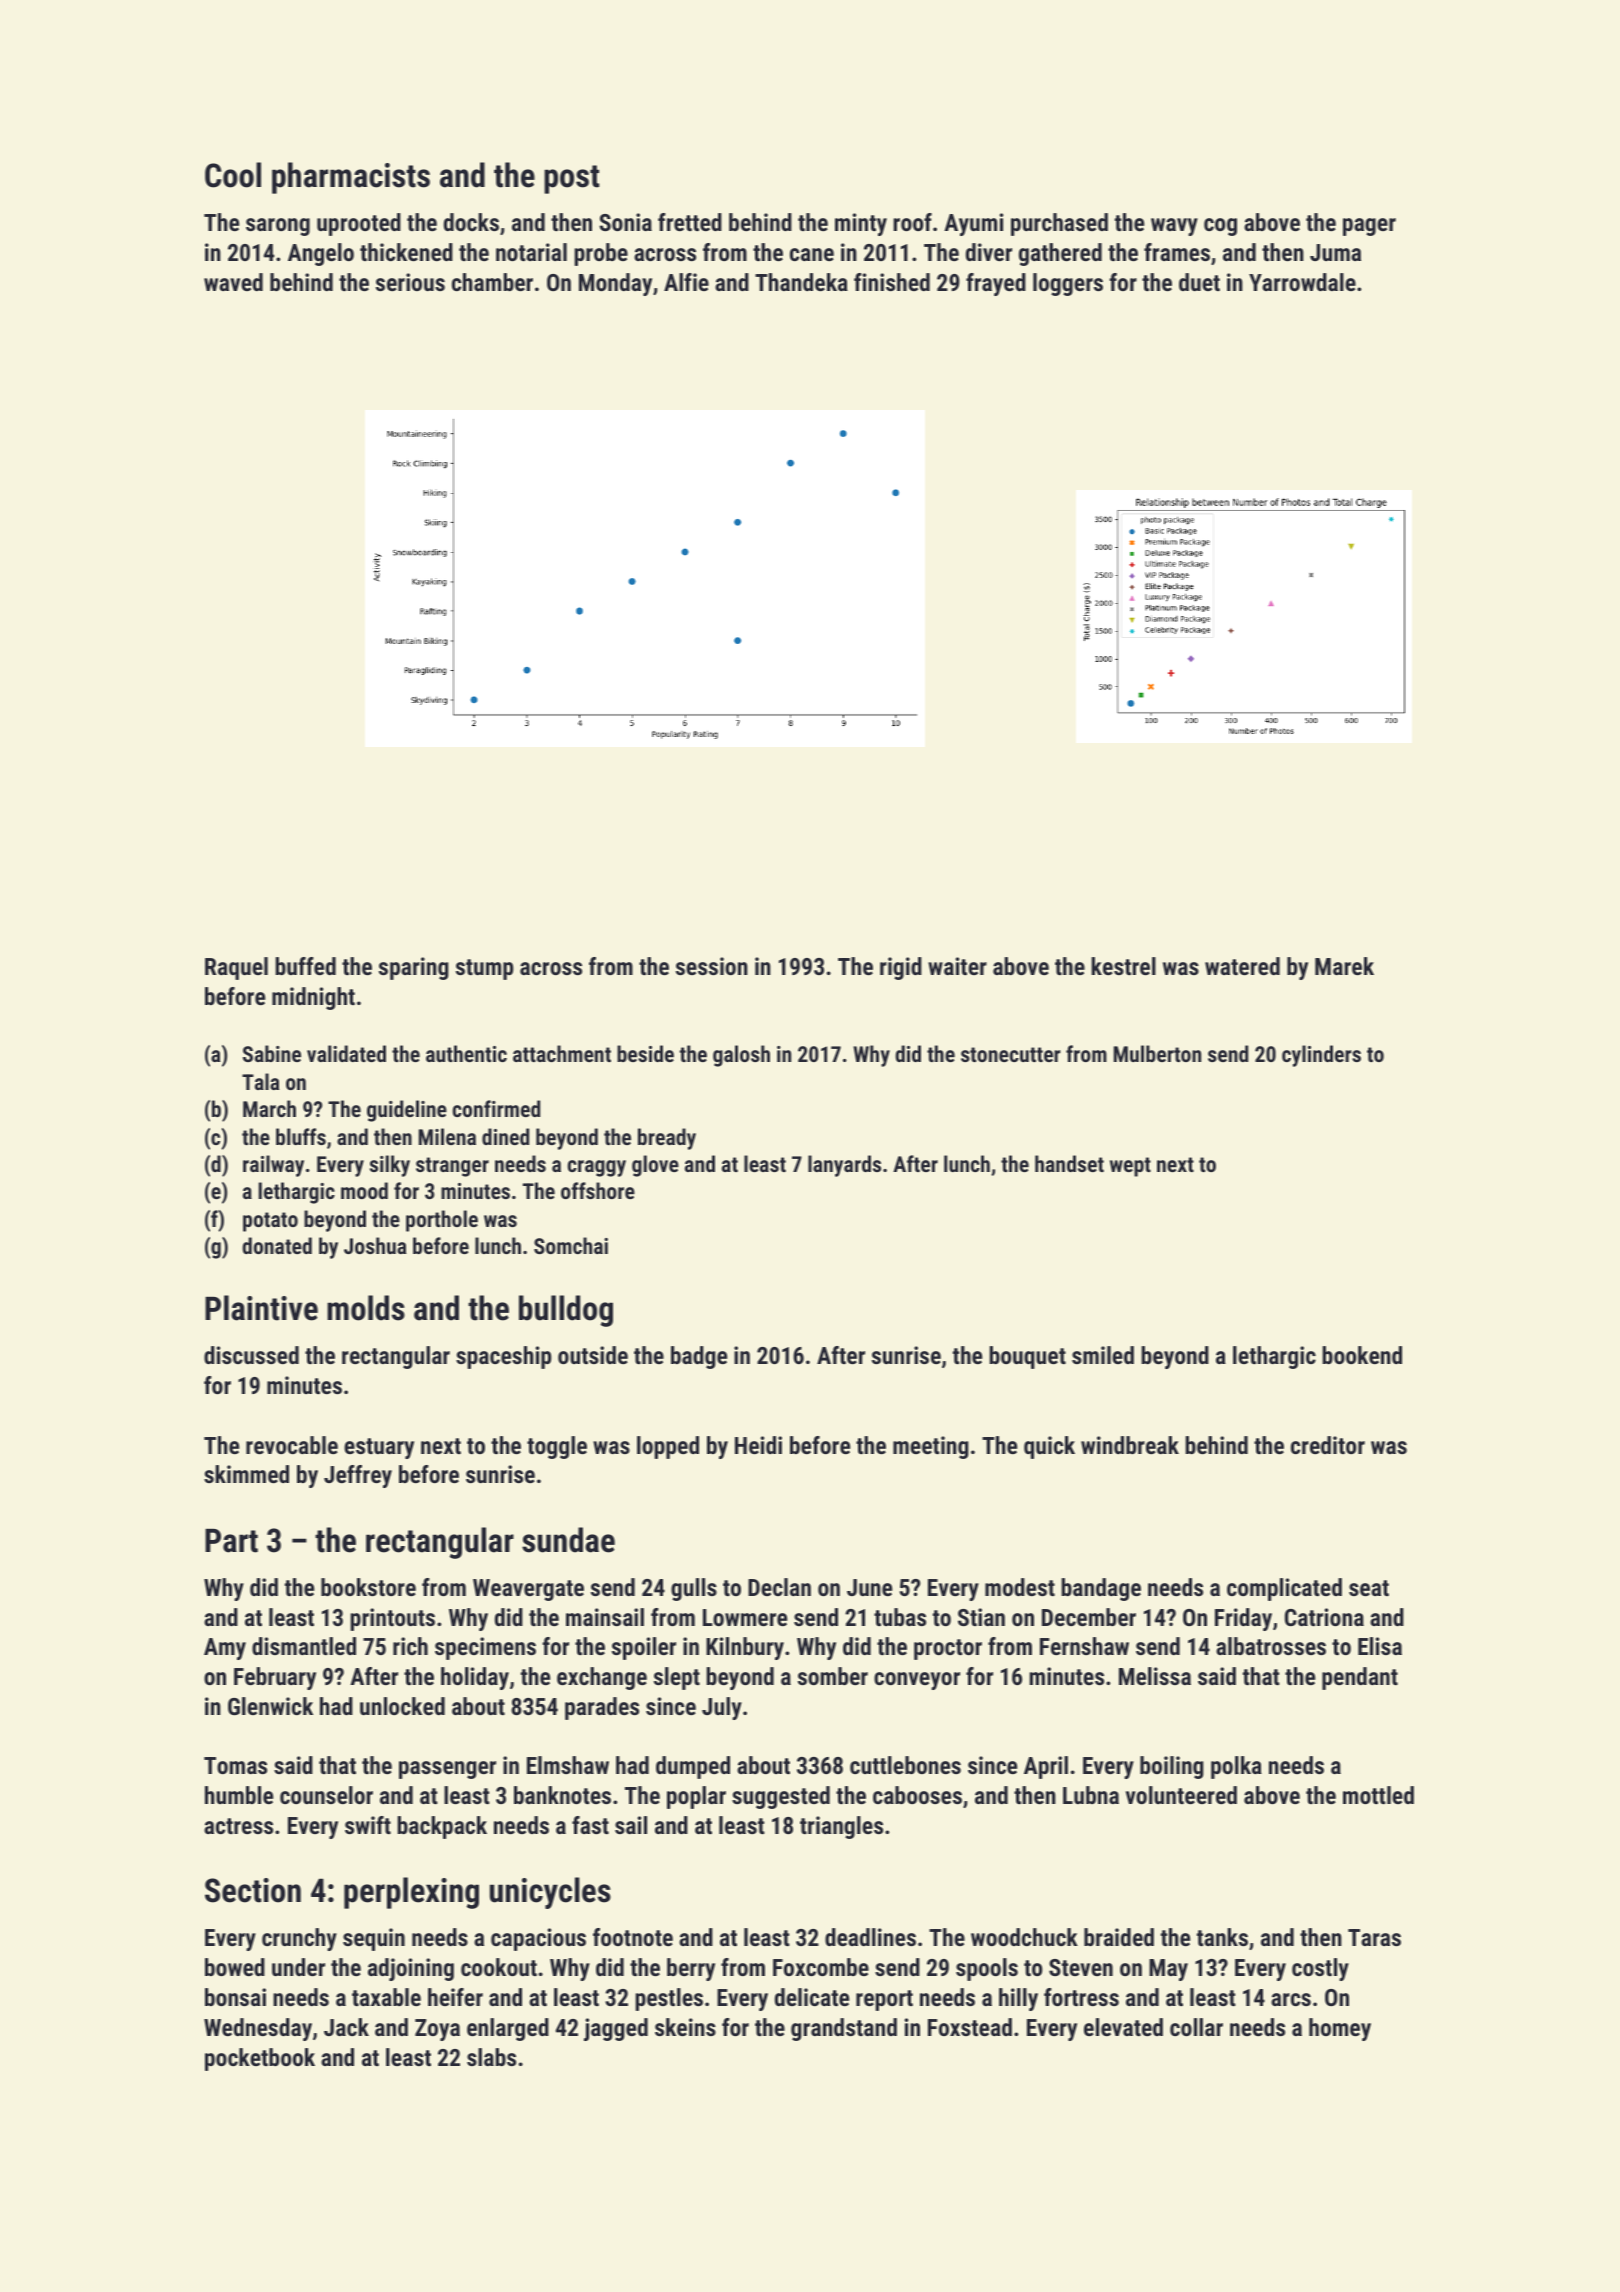 This screenshot has height=2292, width=1620. What do you see at coordinates (1236, 1767) in the screenshot?
I see `polka` at bounding box center [1236, 1767].
